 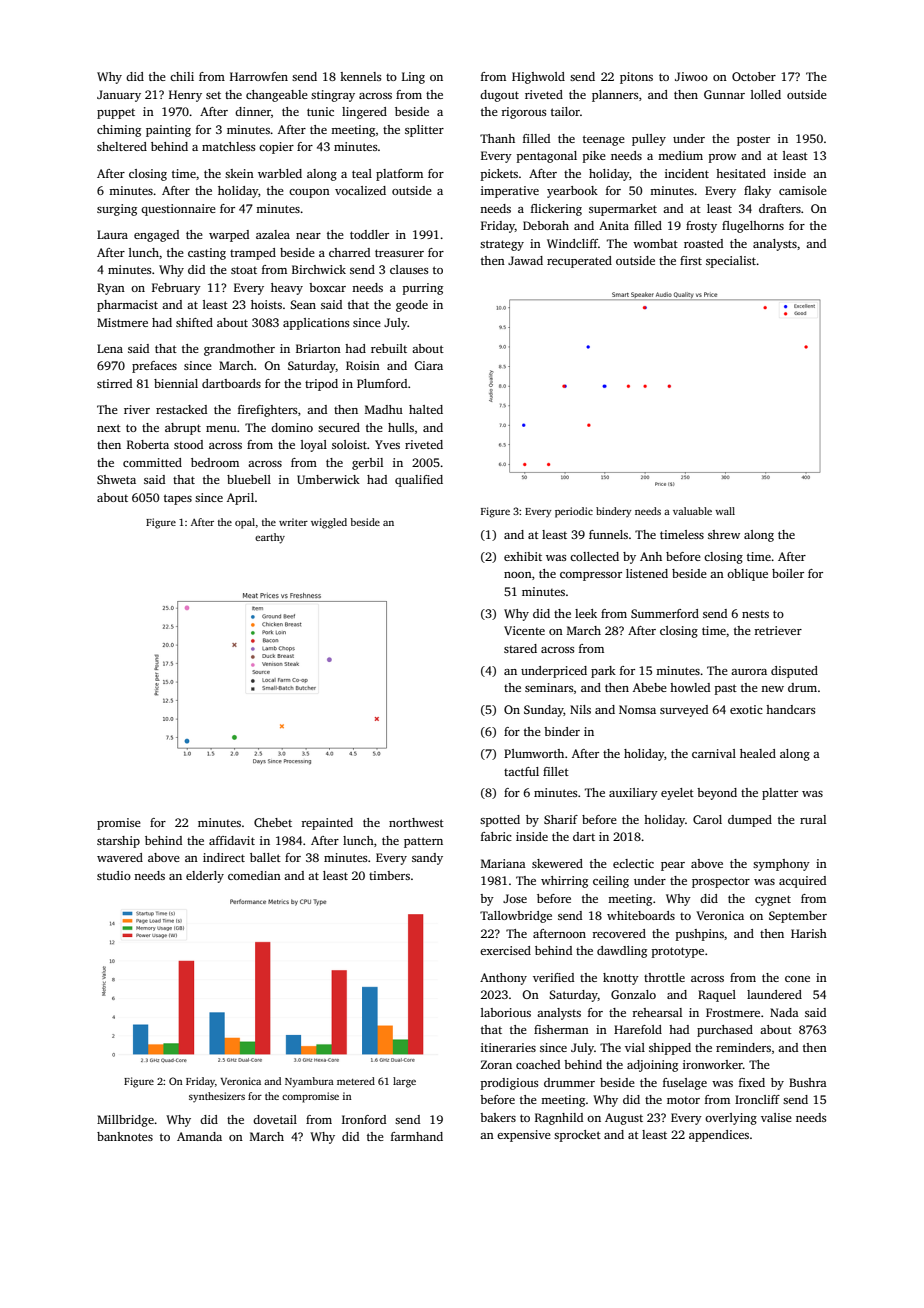 I want to click on collected, so click(x=594, y=556).
